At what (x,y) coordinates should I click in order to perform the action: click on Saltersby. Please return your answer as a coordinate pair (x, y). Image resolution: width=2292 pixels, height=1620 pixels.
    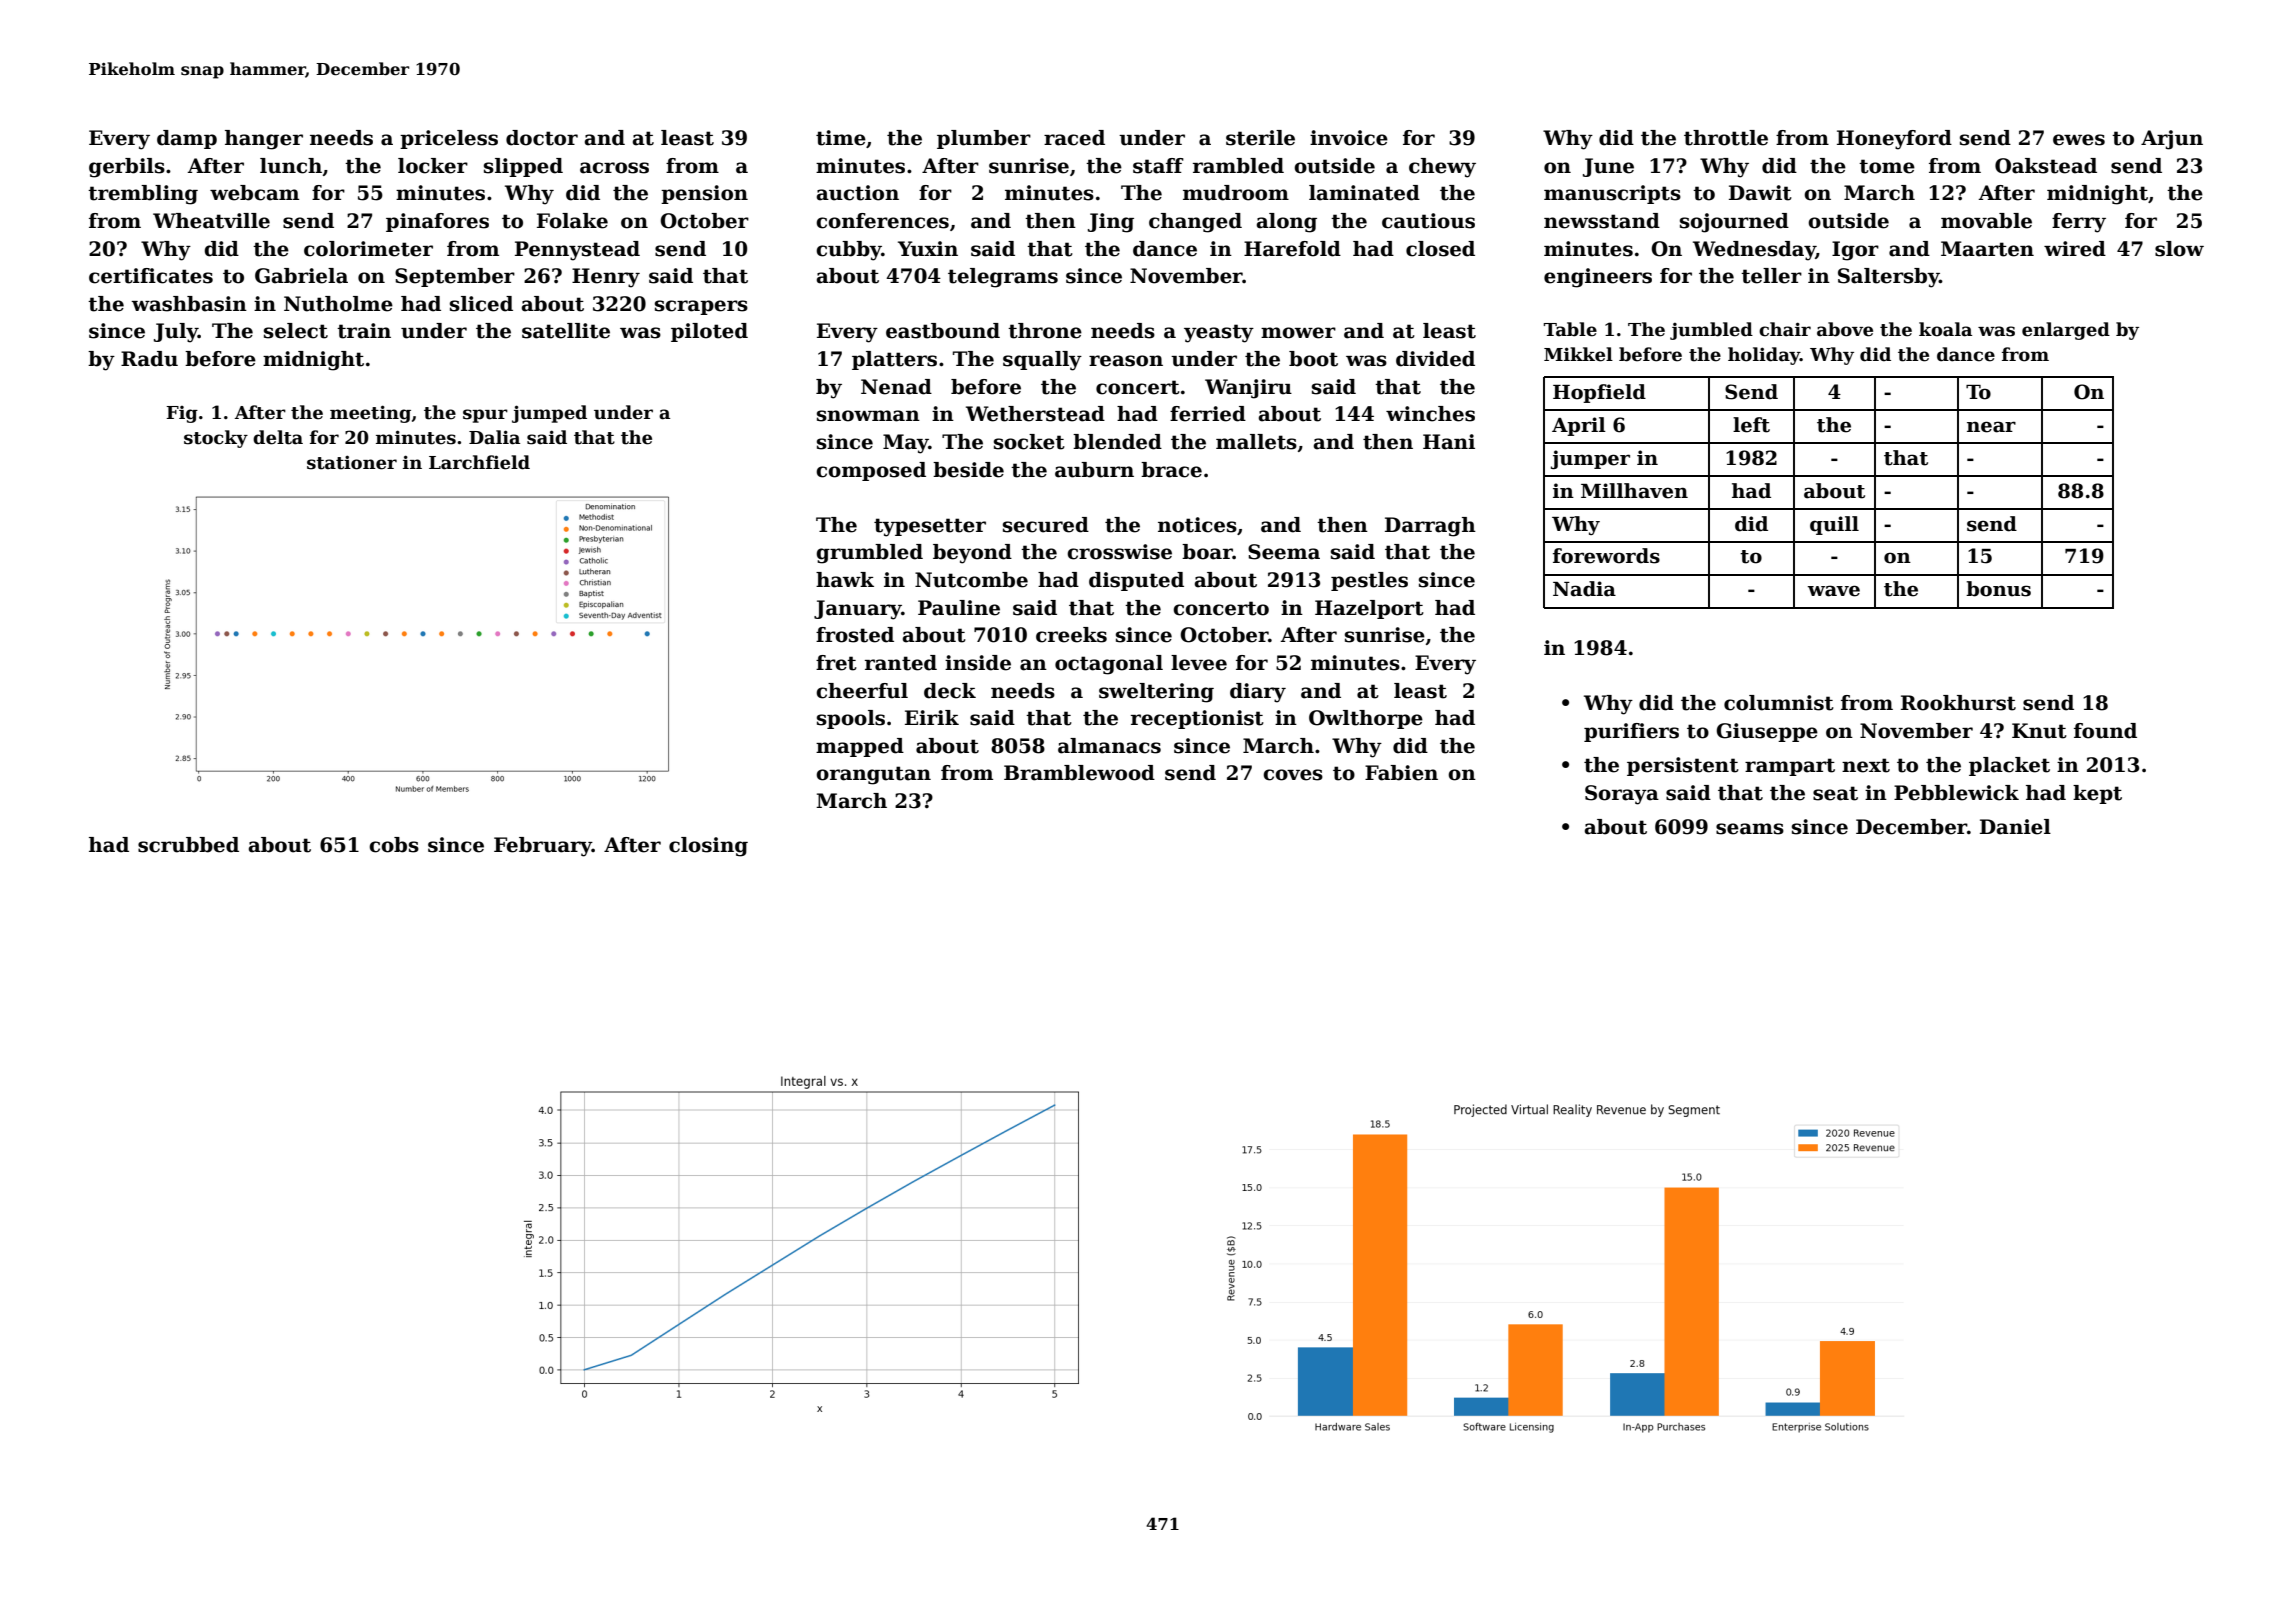
    Looking at the image, I should click on (1888, 278).
